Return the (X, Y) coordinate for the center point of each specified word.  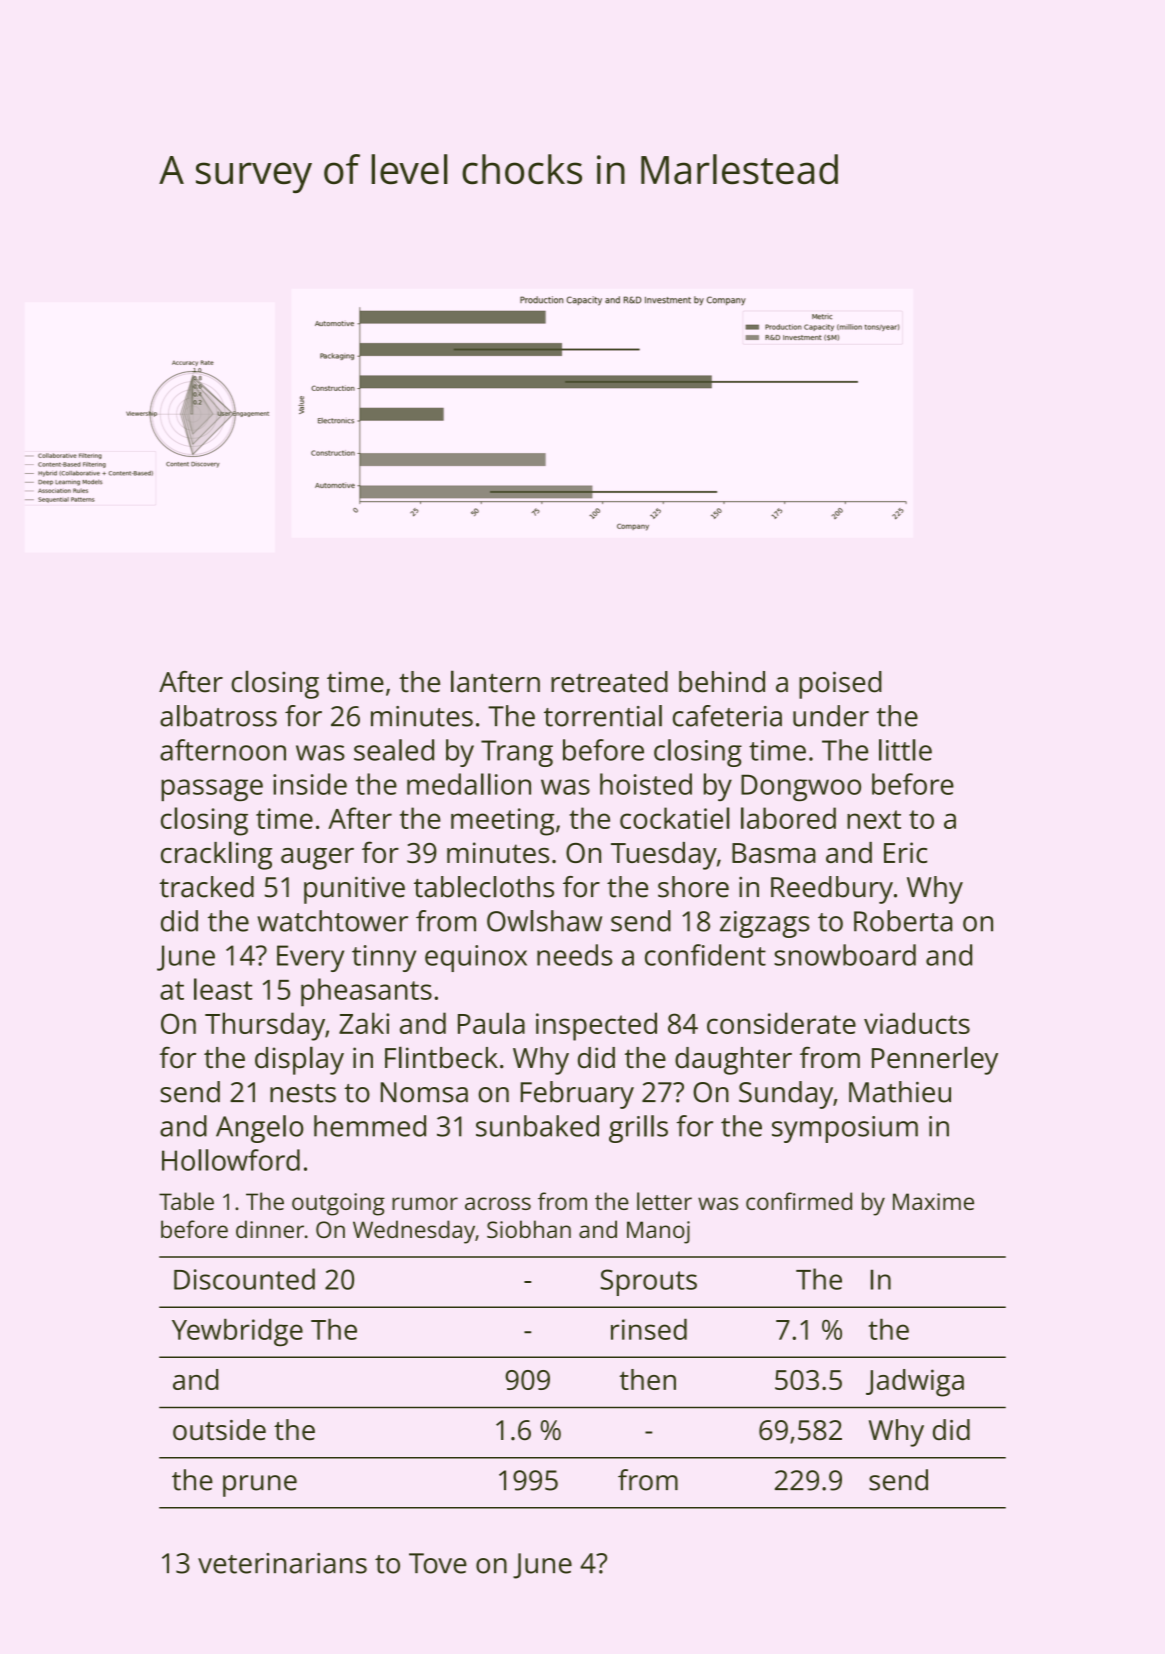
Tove (438, 1563)
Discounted (244, 1279)
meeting (502, 822)
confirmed (799, 1201)
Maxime (933, 1201)
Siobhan (529, 1229)
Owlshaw (544, 921)
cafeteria (727, 716)
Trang (517, 753)
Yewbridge (237, 1332)
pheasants (366, 992)
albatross (218, 716)
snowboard (845, 955)
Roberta (903, 921)
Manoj (658, 1232)
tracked (206, 887)
